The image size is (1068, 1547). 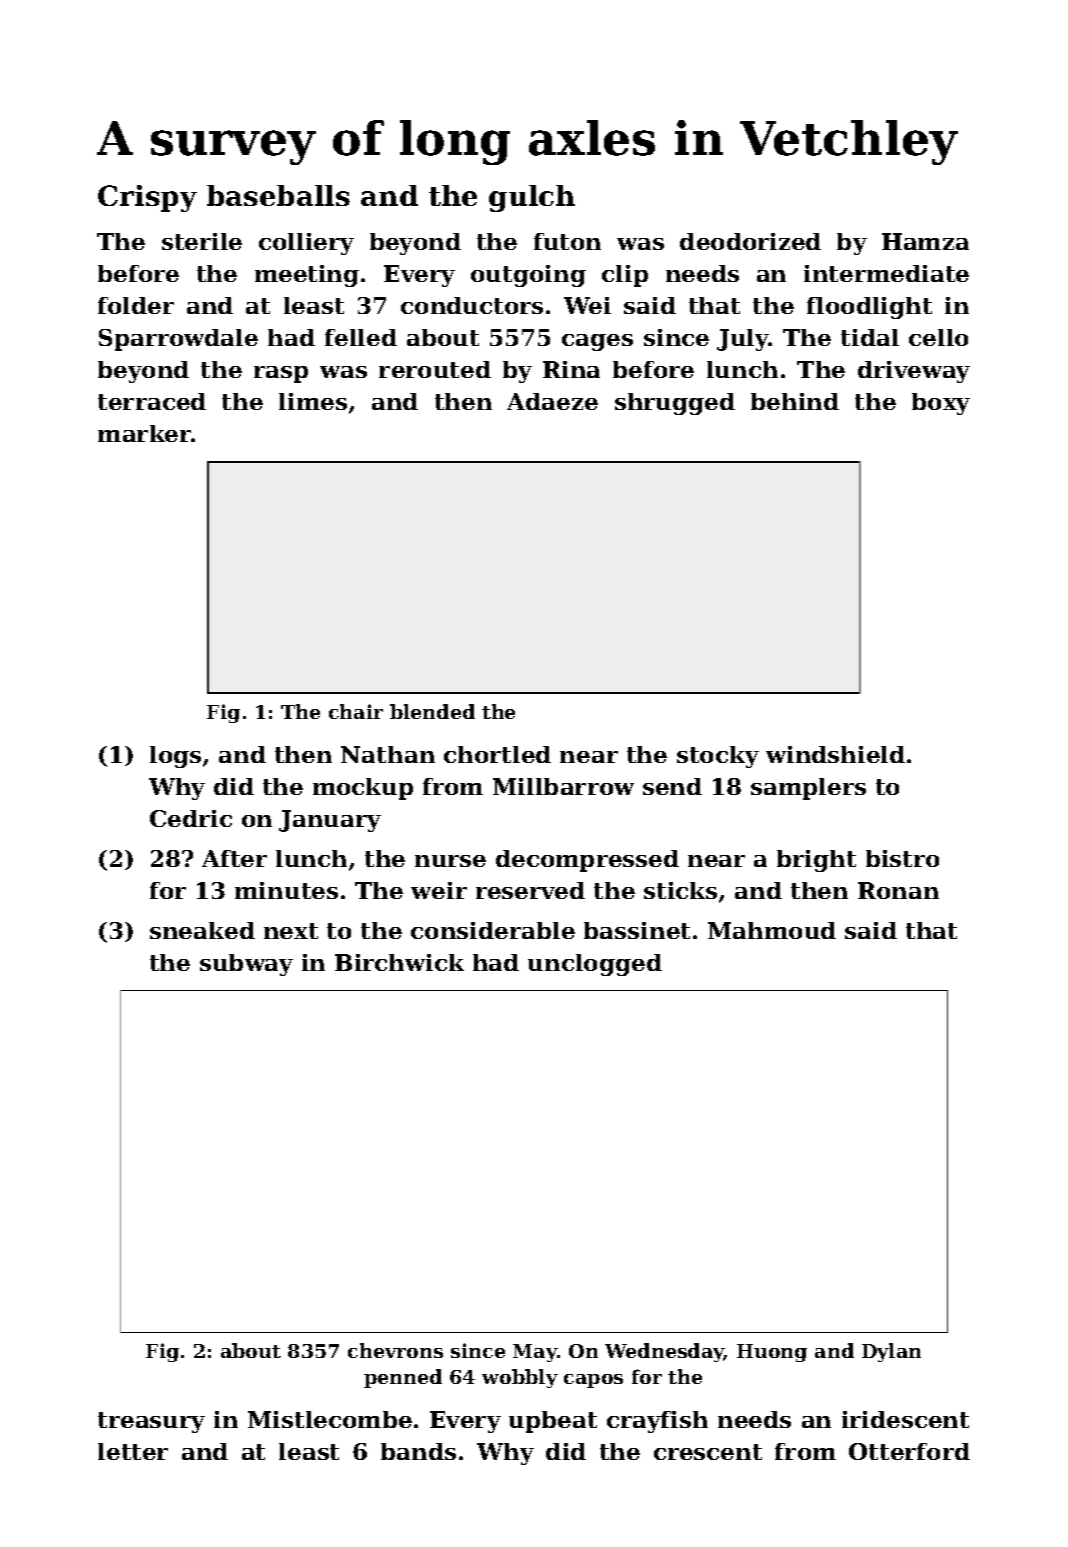 I want to click on Adaeze, so click(x=552, y=401).
